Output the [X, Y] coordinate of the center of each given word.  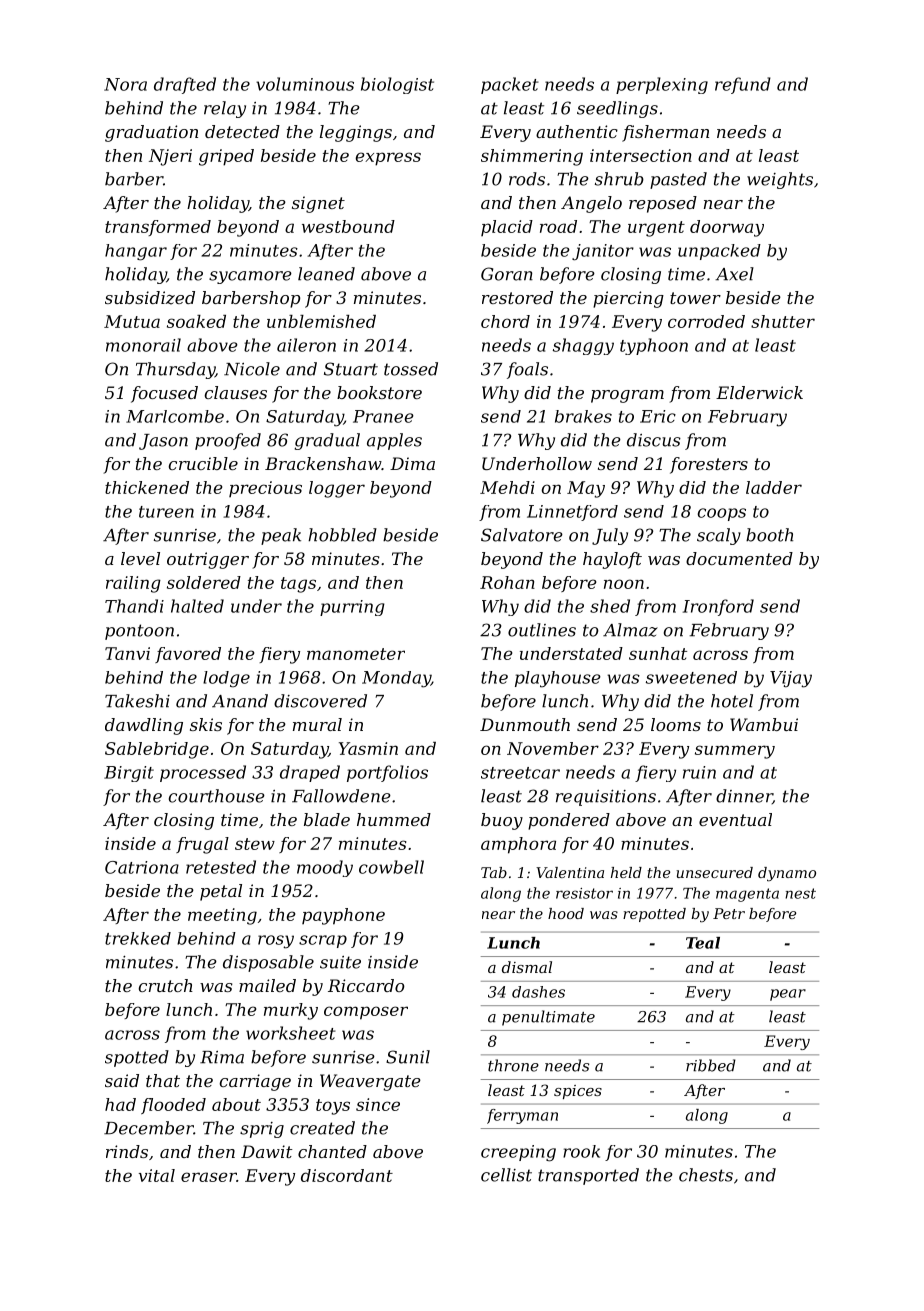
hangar [136, 252]
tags [298, 585]
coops [722, 514]
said [122, 1080]
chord [505, 321]
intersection [641, 155]
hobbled [342, 535]
